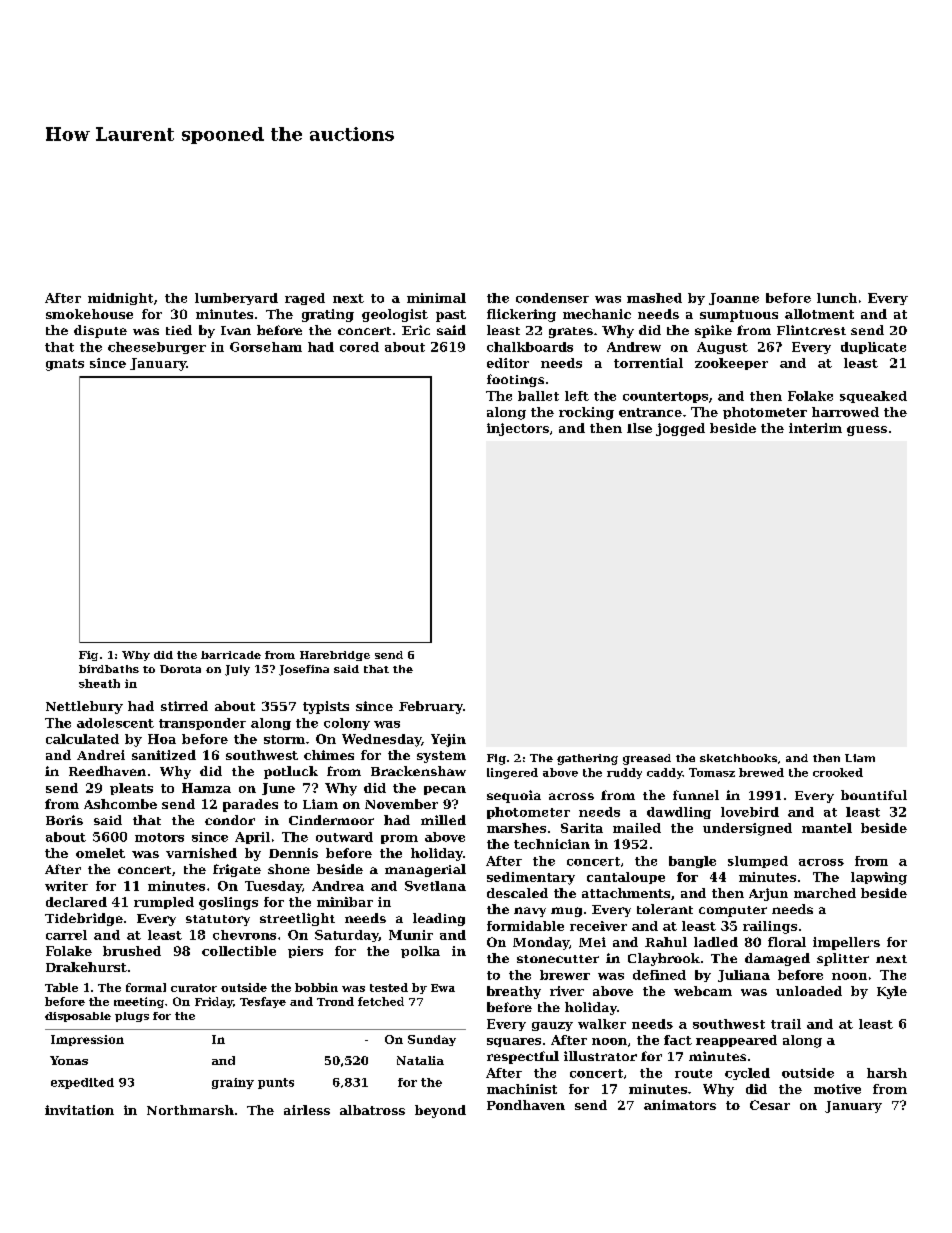  What do you see at coordinates (289, 869) in the page?
I see `shone` at bounding box center [289, 869].
